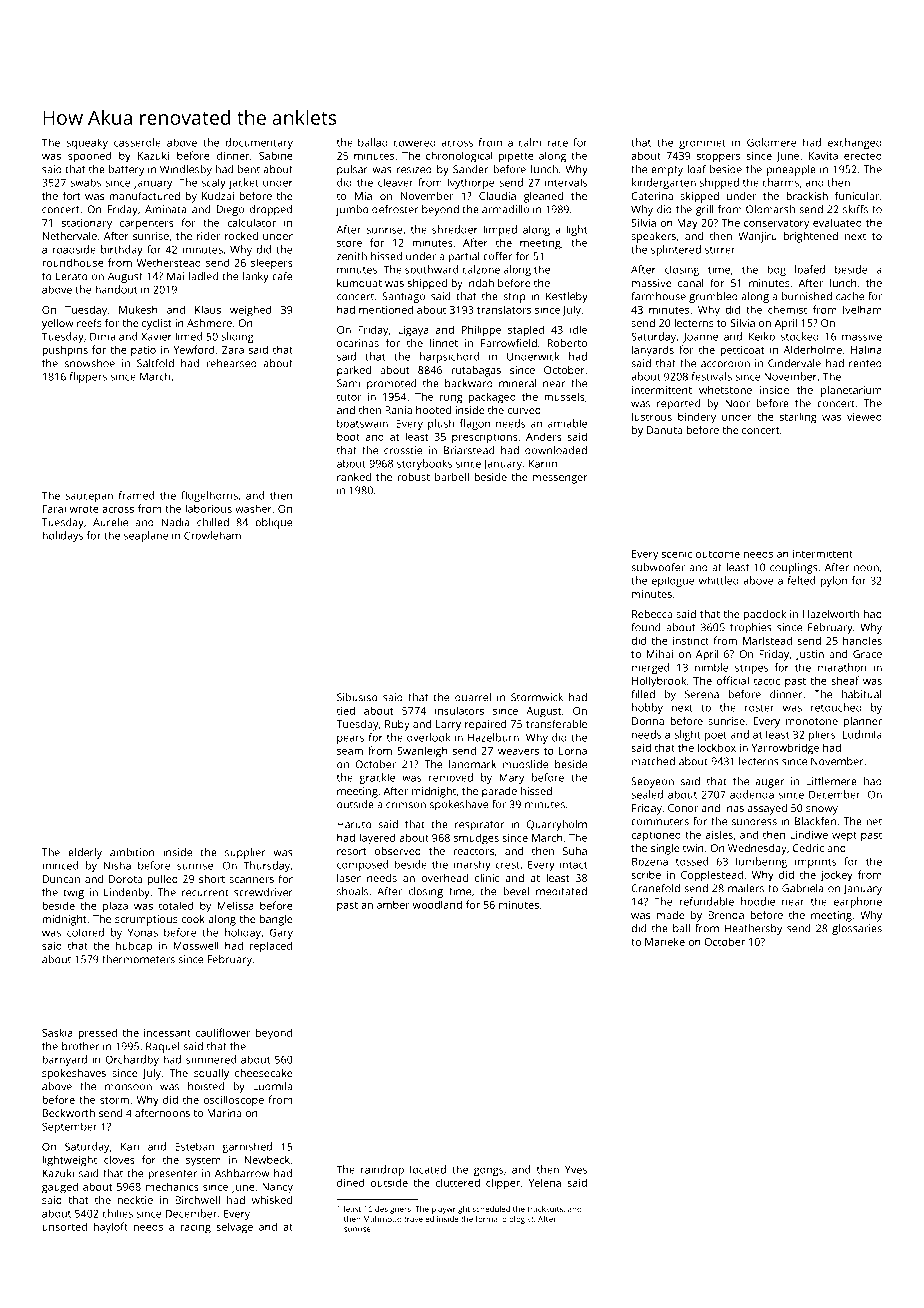 The height and width of the document is (1308, 924). Describe the element at coordinates (85, 853) in the document. I see `elderly` at that location.
